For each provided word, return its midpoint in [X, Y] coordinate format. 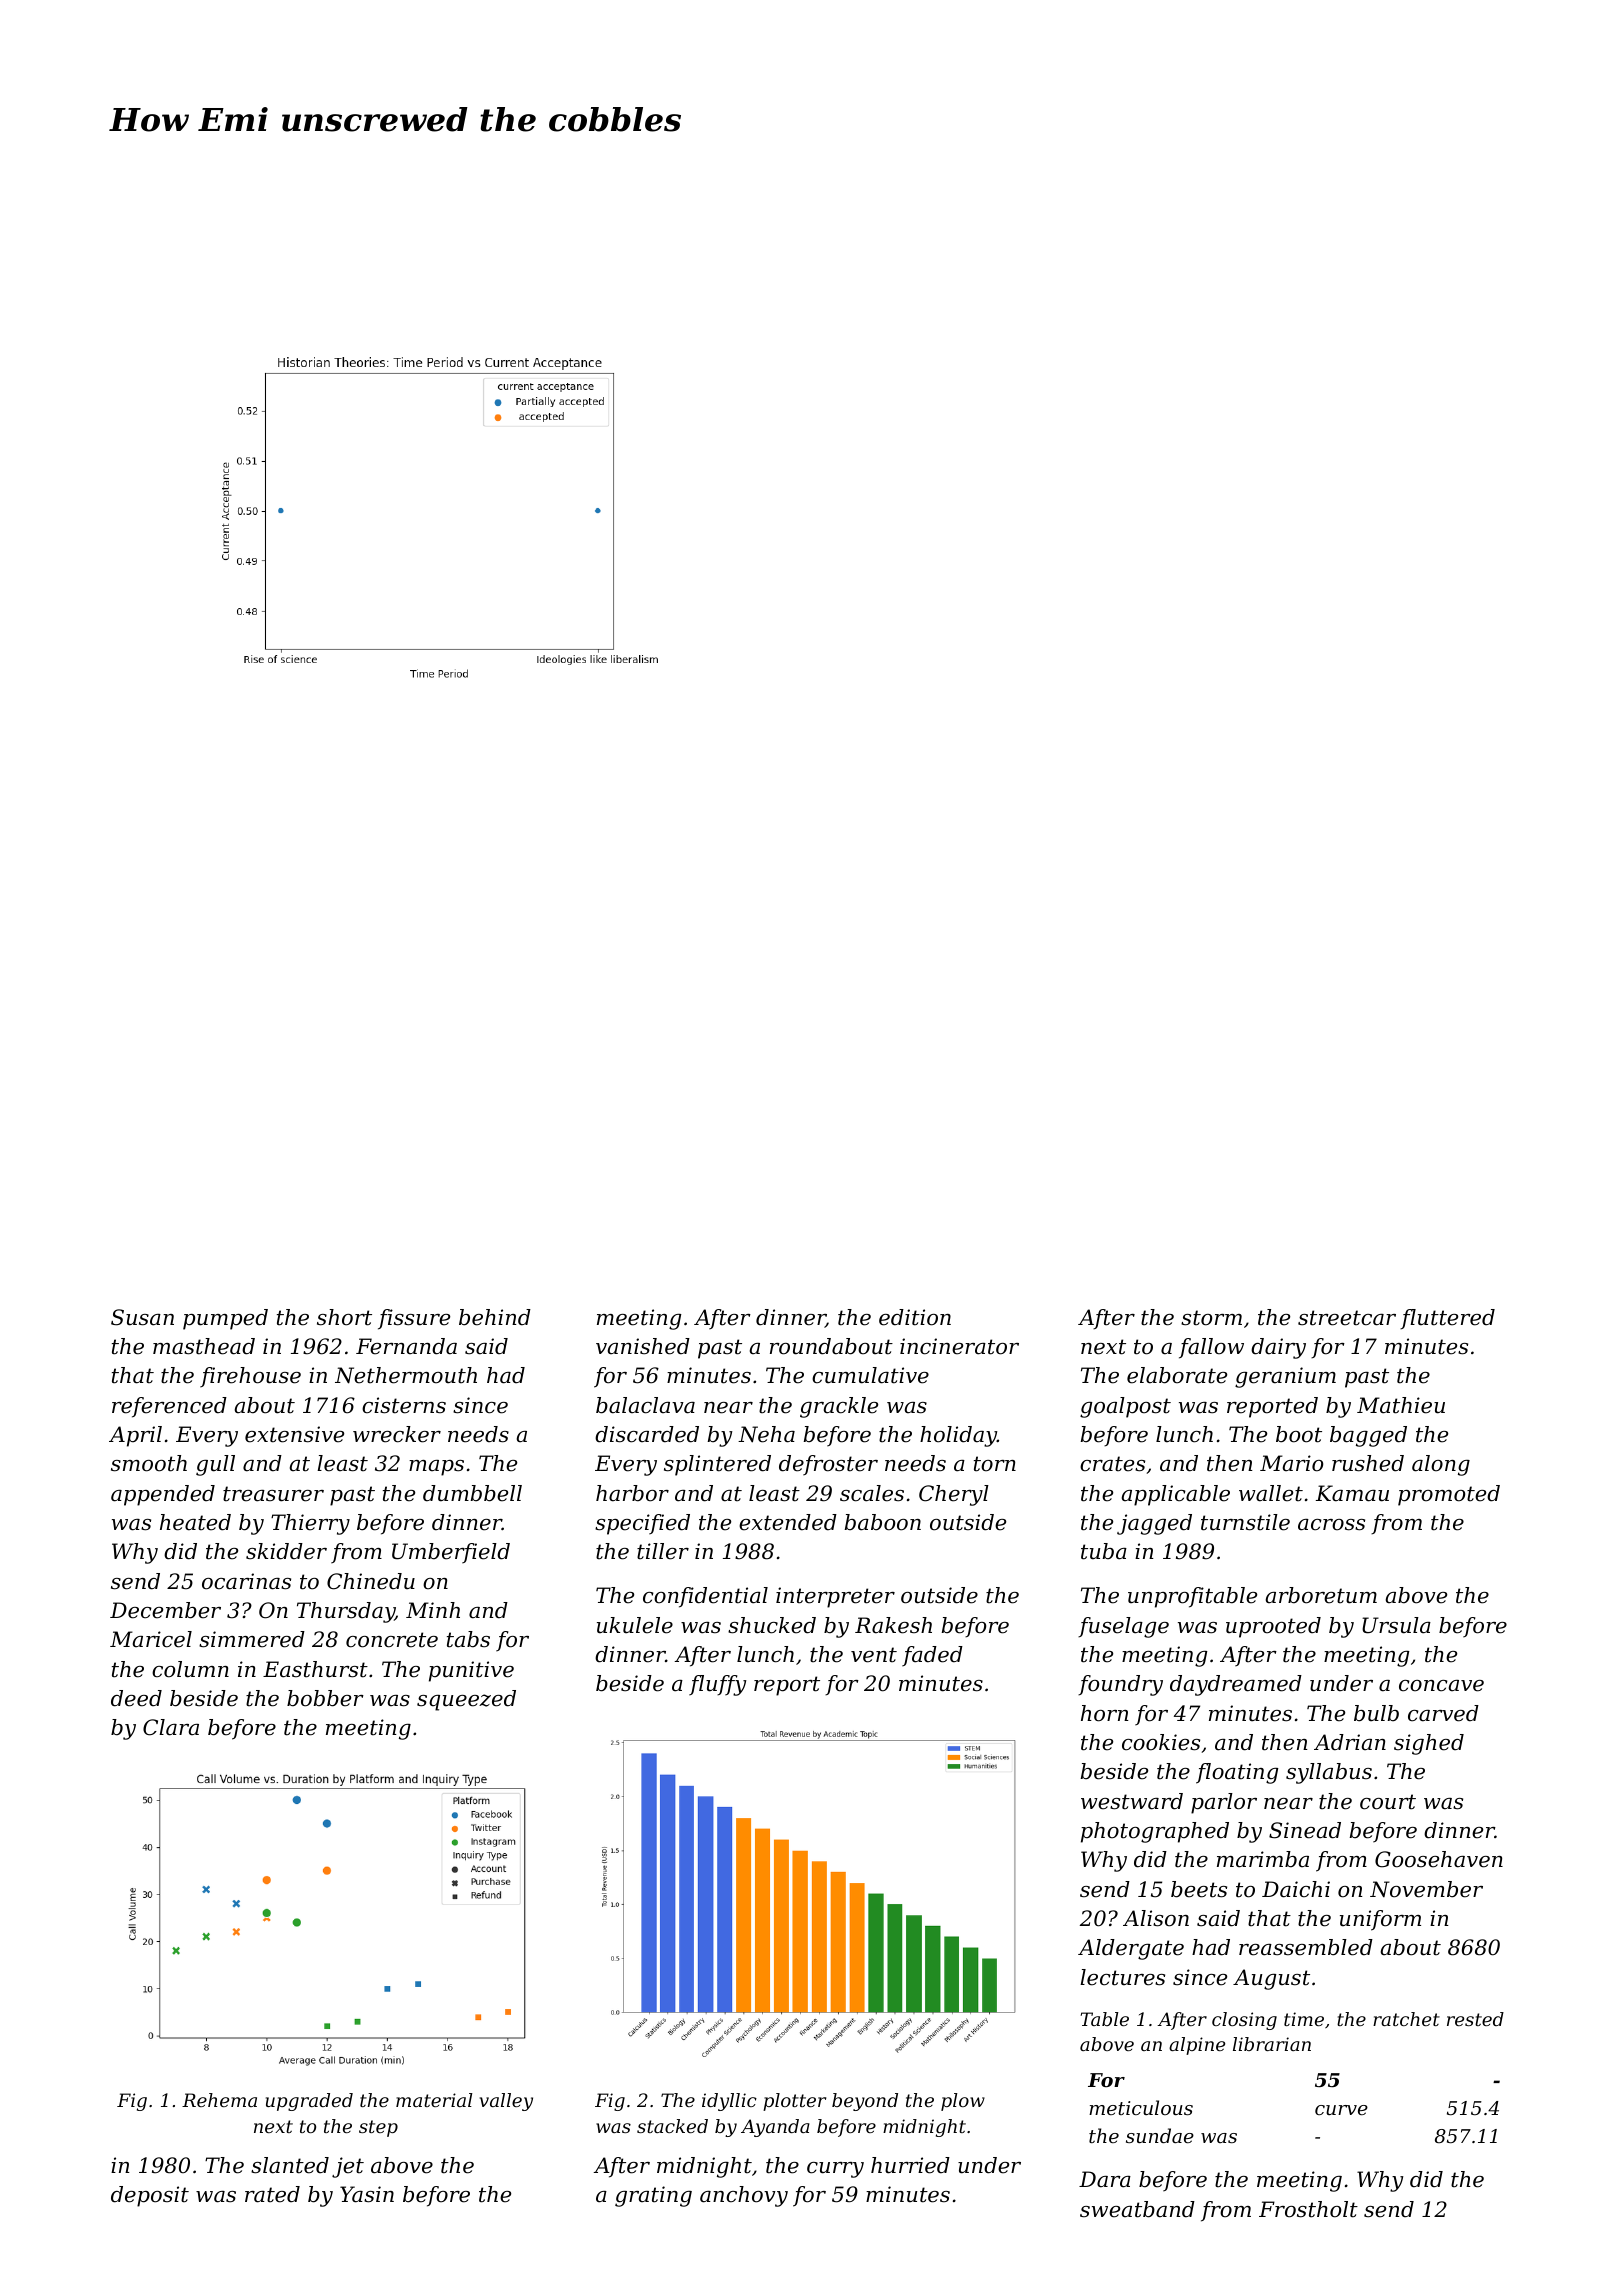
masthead [204, 1346]
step [378, 2128]
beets [1199, 1889]
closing [1244, 2021]
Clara [171, 1727]
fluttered [1447, 1319]
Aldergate [1131, 1949]
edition [915, 1317]
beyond [865, 2102]
